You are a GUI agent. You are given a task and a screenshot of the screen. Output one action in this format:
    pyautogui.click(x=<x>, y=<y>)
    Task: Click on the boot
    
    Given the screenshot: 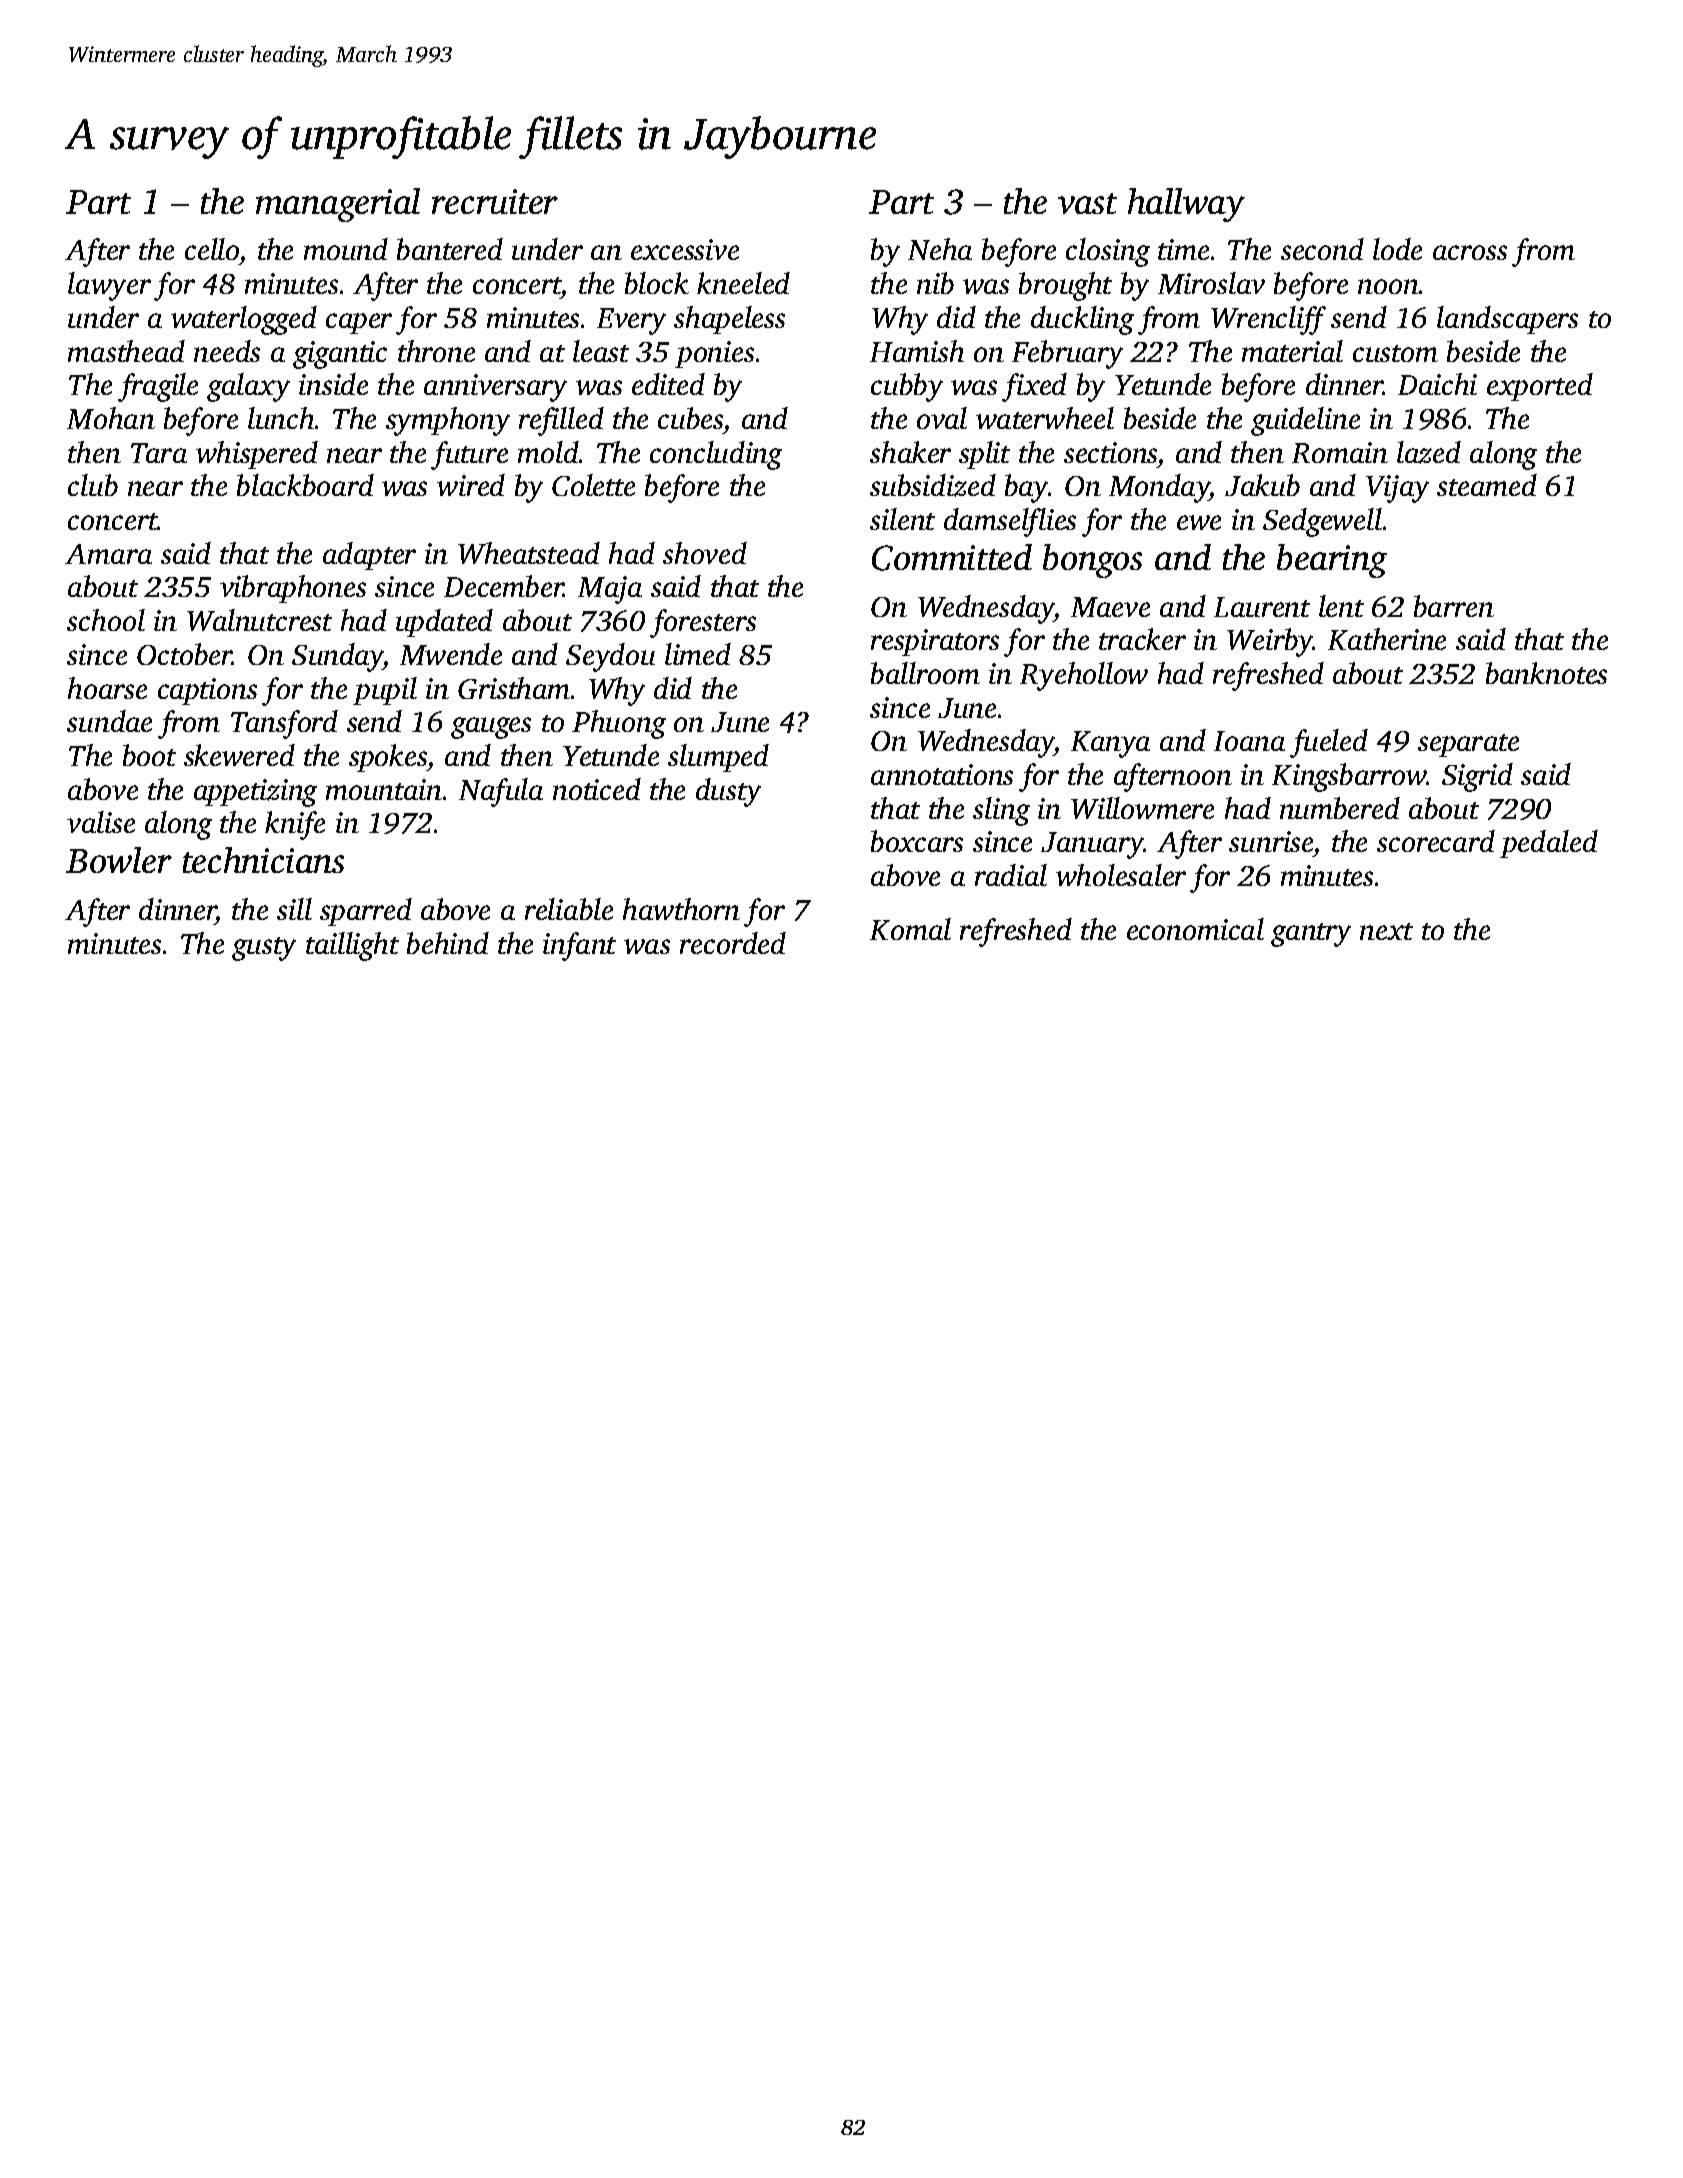 What is the action you would take?
    pyautogui.click(x=149, y=755)
